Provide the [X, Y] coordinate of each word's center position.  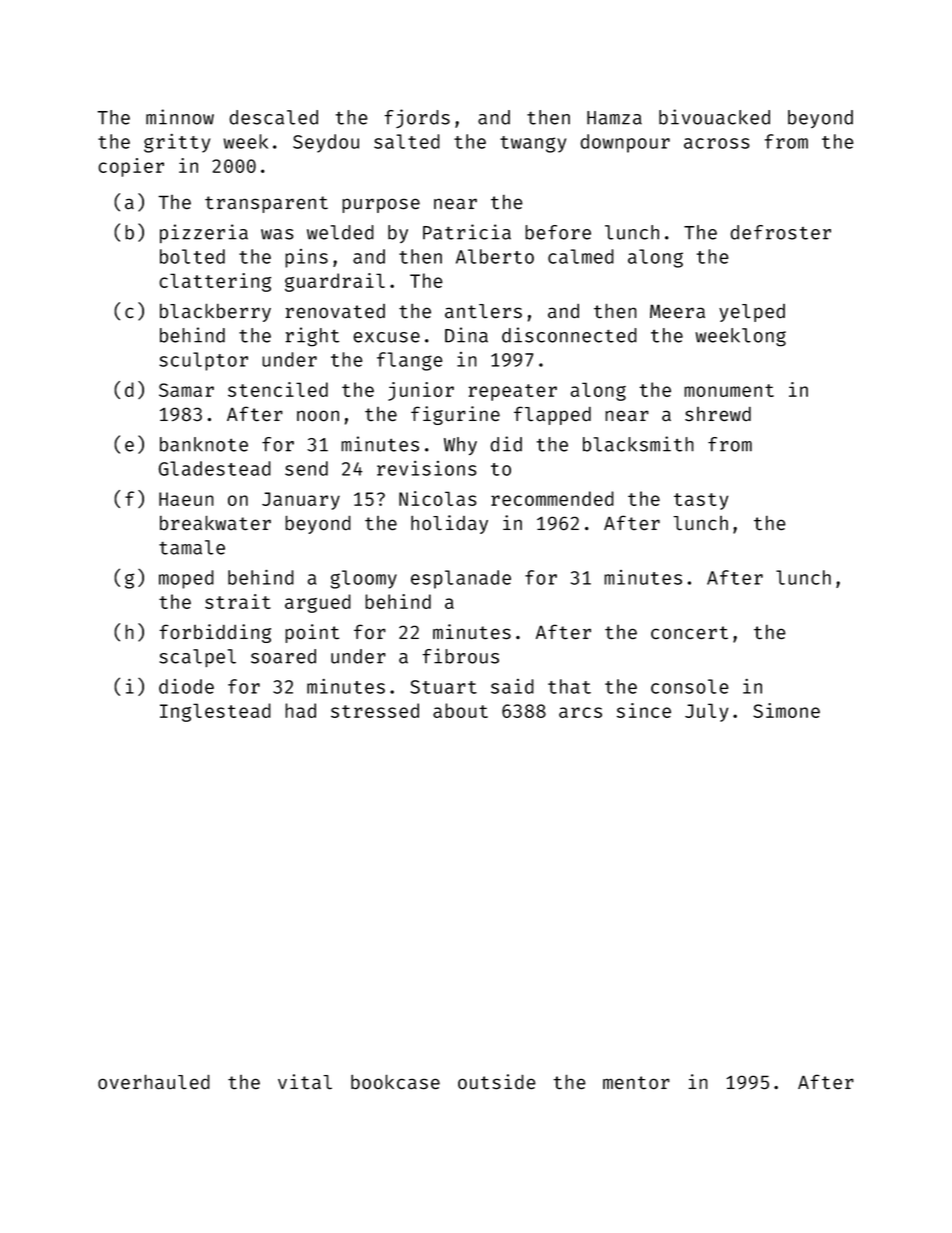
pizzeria [204, 234]
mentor [636, 1083]
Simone [786, 710]
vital [305, 1082]
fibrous [460, 656]
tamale [192, 547]
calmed [581, 256]
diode [186, 686]
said [512, 686]
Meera [677, 311]
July [706, 712]
